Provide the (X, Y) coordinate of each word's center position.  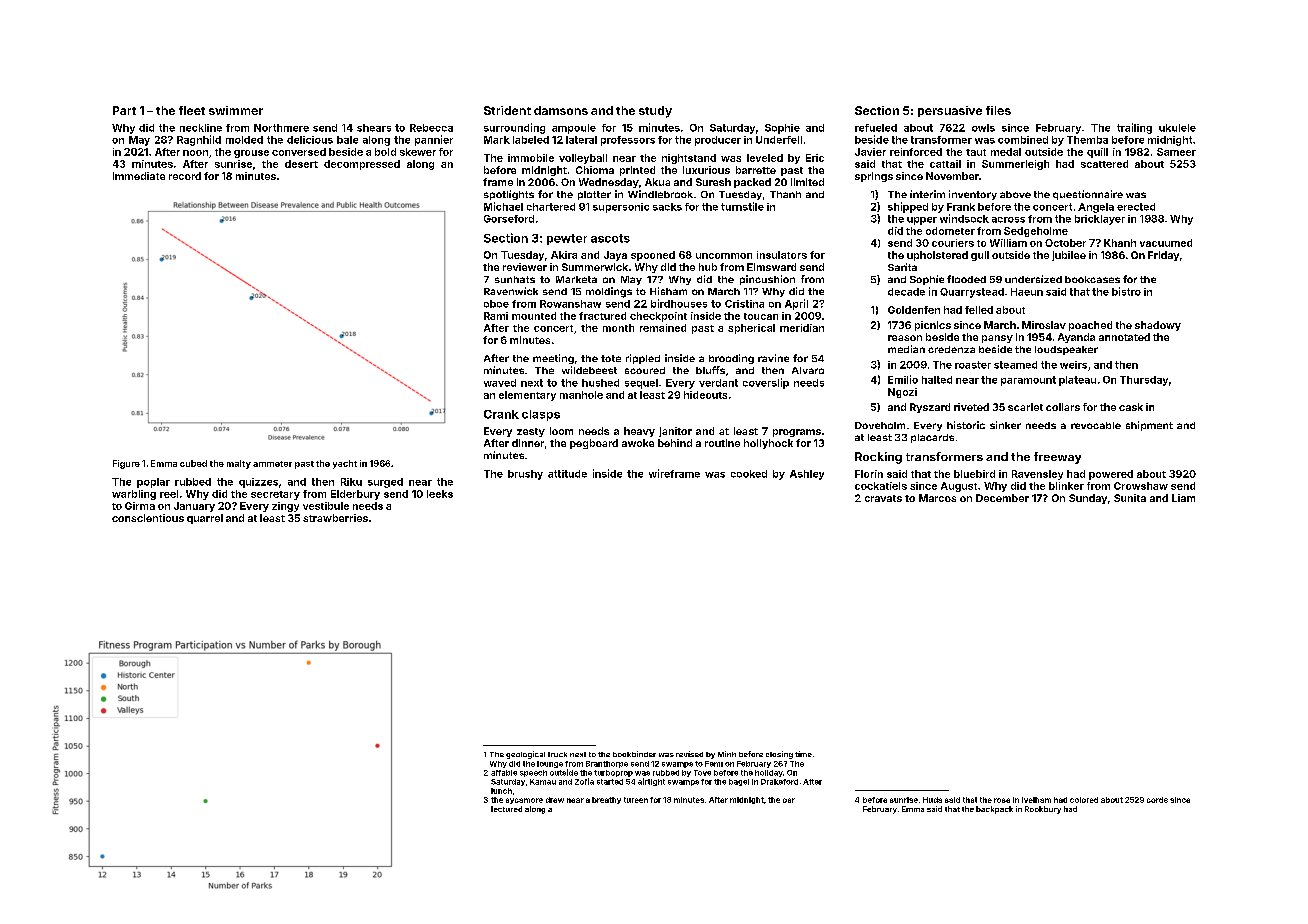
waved (500, 383)
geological (525, 755)
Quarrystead (972, 293)
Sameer (1176, 152)
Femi (714, 764)
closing (779, 755)
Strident (507, 110)
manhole (581, 395)
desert (301, 164)
